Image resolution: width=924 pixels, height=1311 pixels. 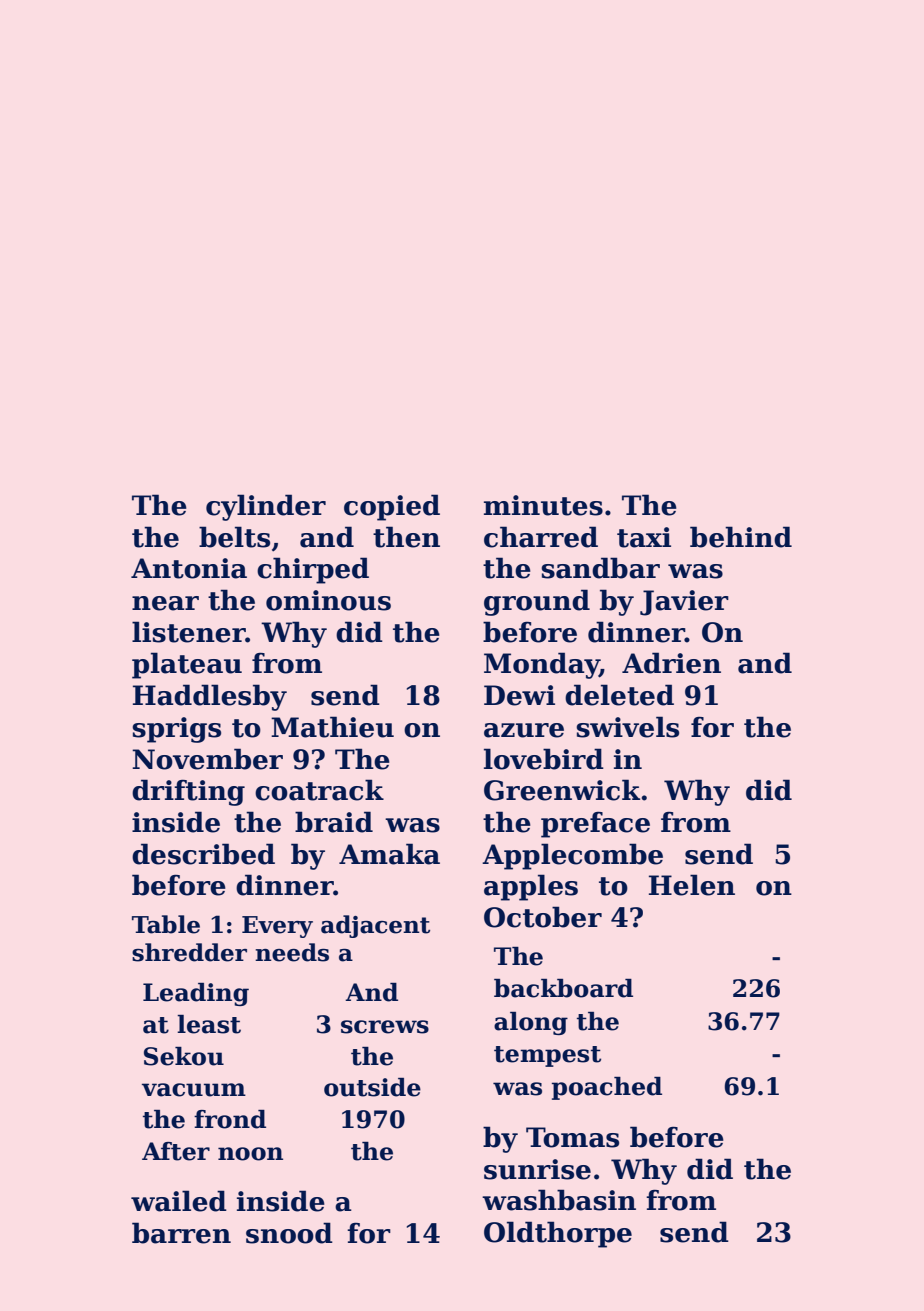 What do you see at coordinates (607, 1088) in the document?
I see `poached` at bounding box center [607, 1088].
